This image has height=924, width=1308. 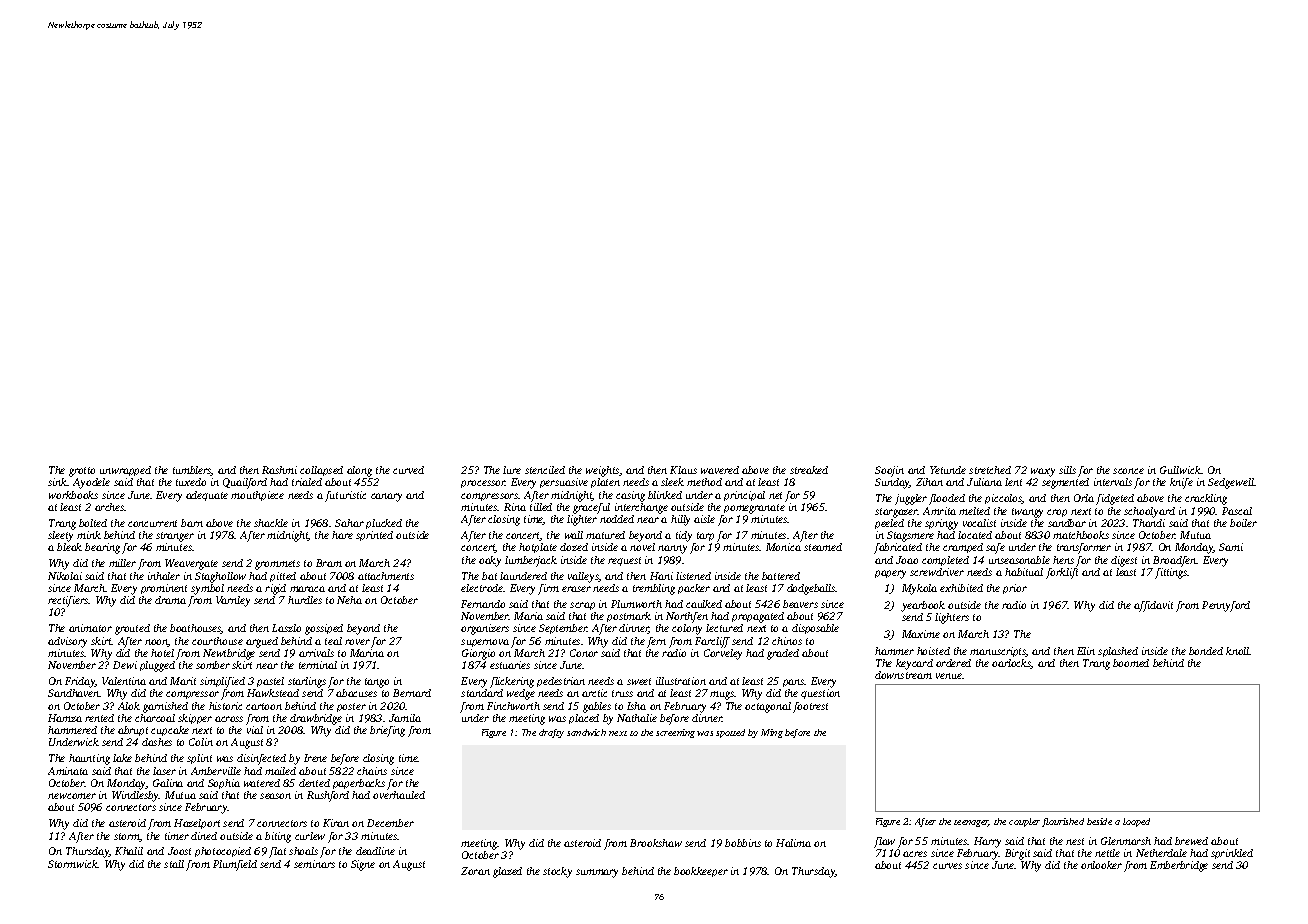 What do you see at coordinates (67, 642) in the image?
I see `advisory` at bounding box center [67, 642].
